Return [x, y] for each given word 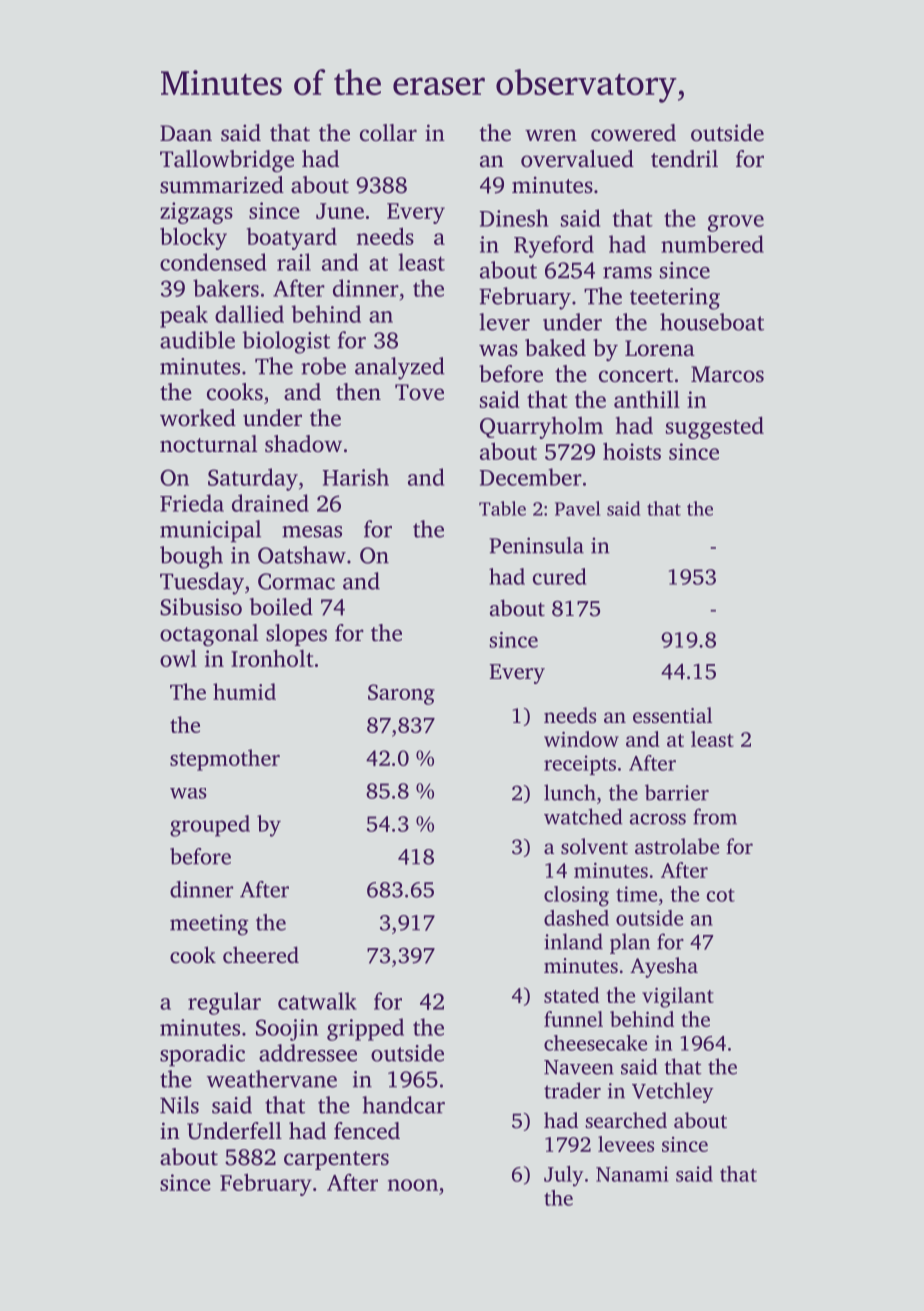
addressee [308, 1053]
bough [191, 557]
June [340, 211]
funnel [573, 1019]
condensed [213, 262]
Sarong [401, 694]
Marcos [727, 374]
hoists [632, 451]
